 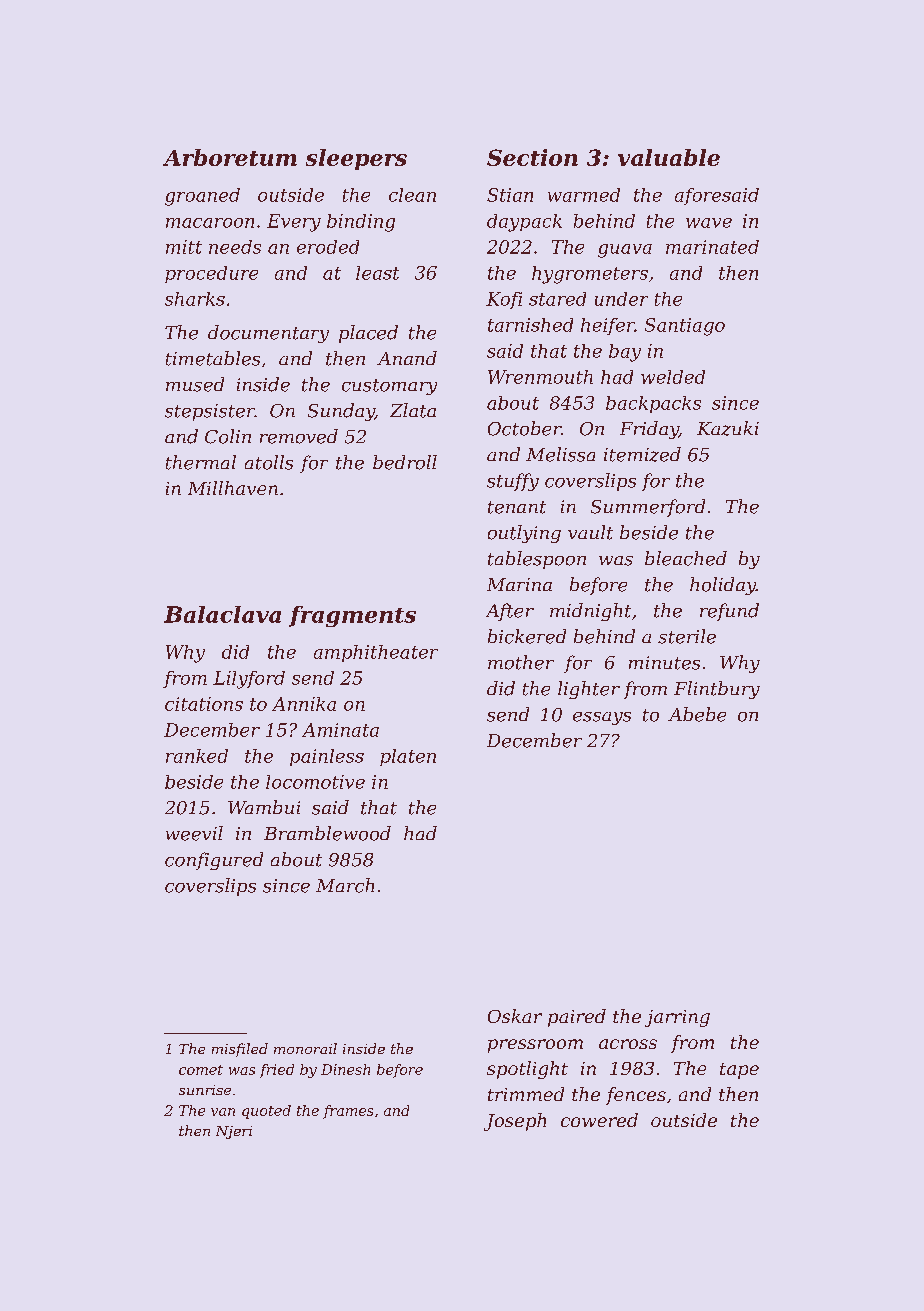 I want to click on valuable, so click(x=669, y=157).
